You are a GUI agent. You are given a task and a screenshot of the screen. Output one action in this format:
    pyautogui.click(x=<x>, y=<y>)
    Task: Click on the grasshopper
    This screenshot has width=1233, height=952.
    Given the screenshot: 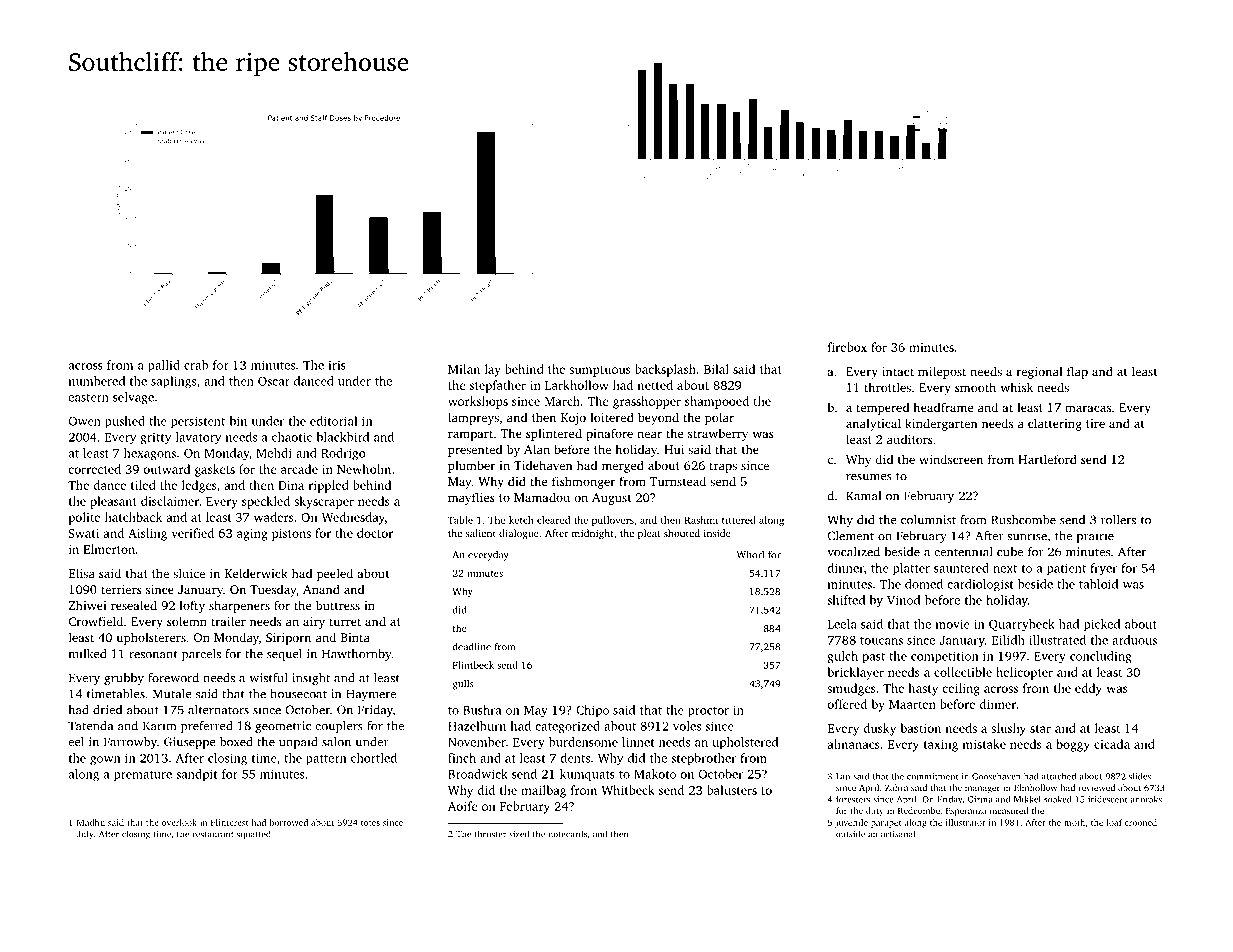 What is the action you would take?
    pyautogui.click(x=647, y=402)
